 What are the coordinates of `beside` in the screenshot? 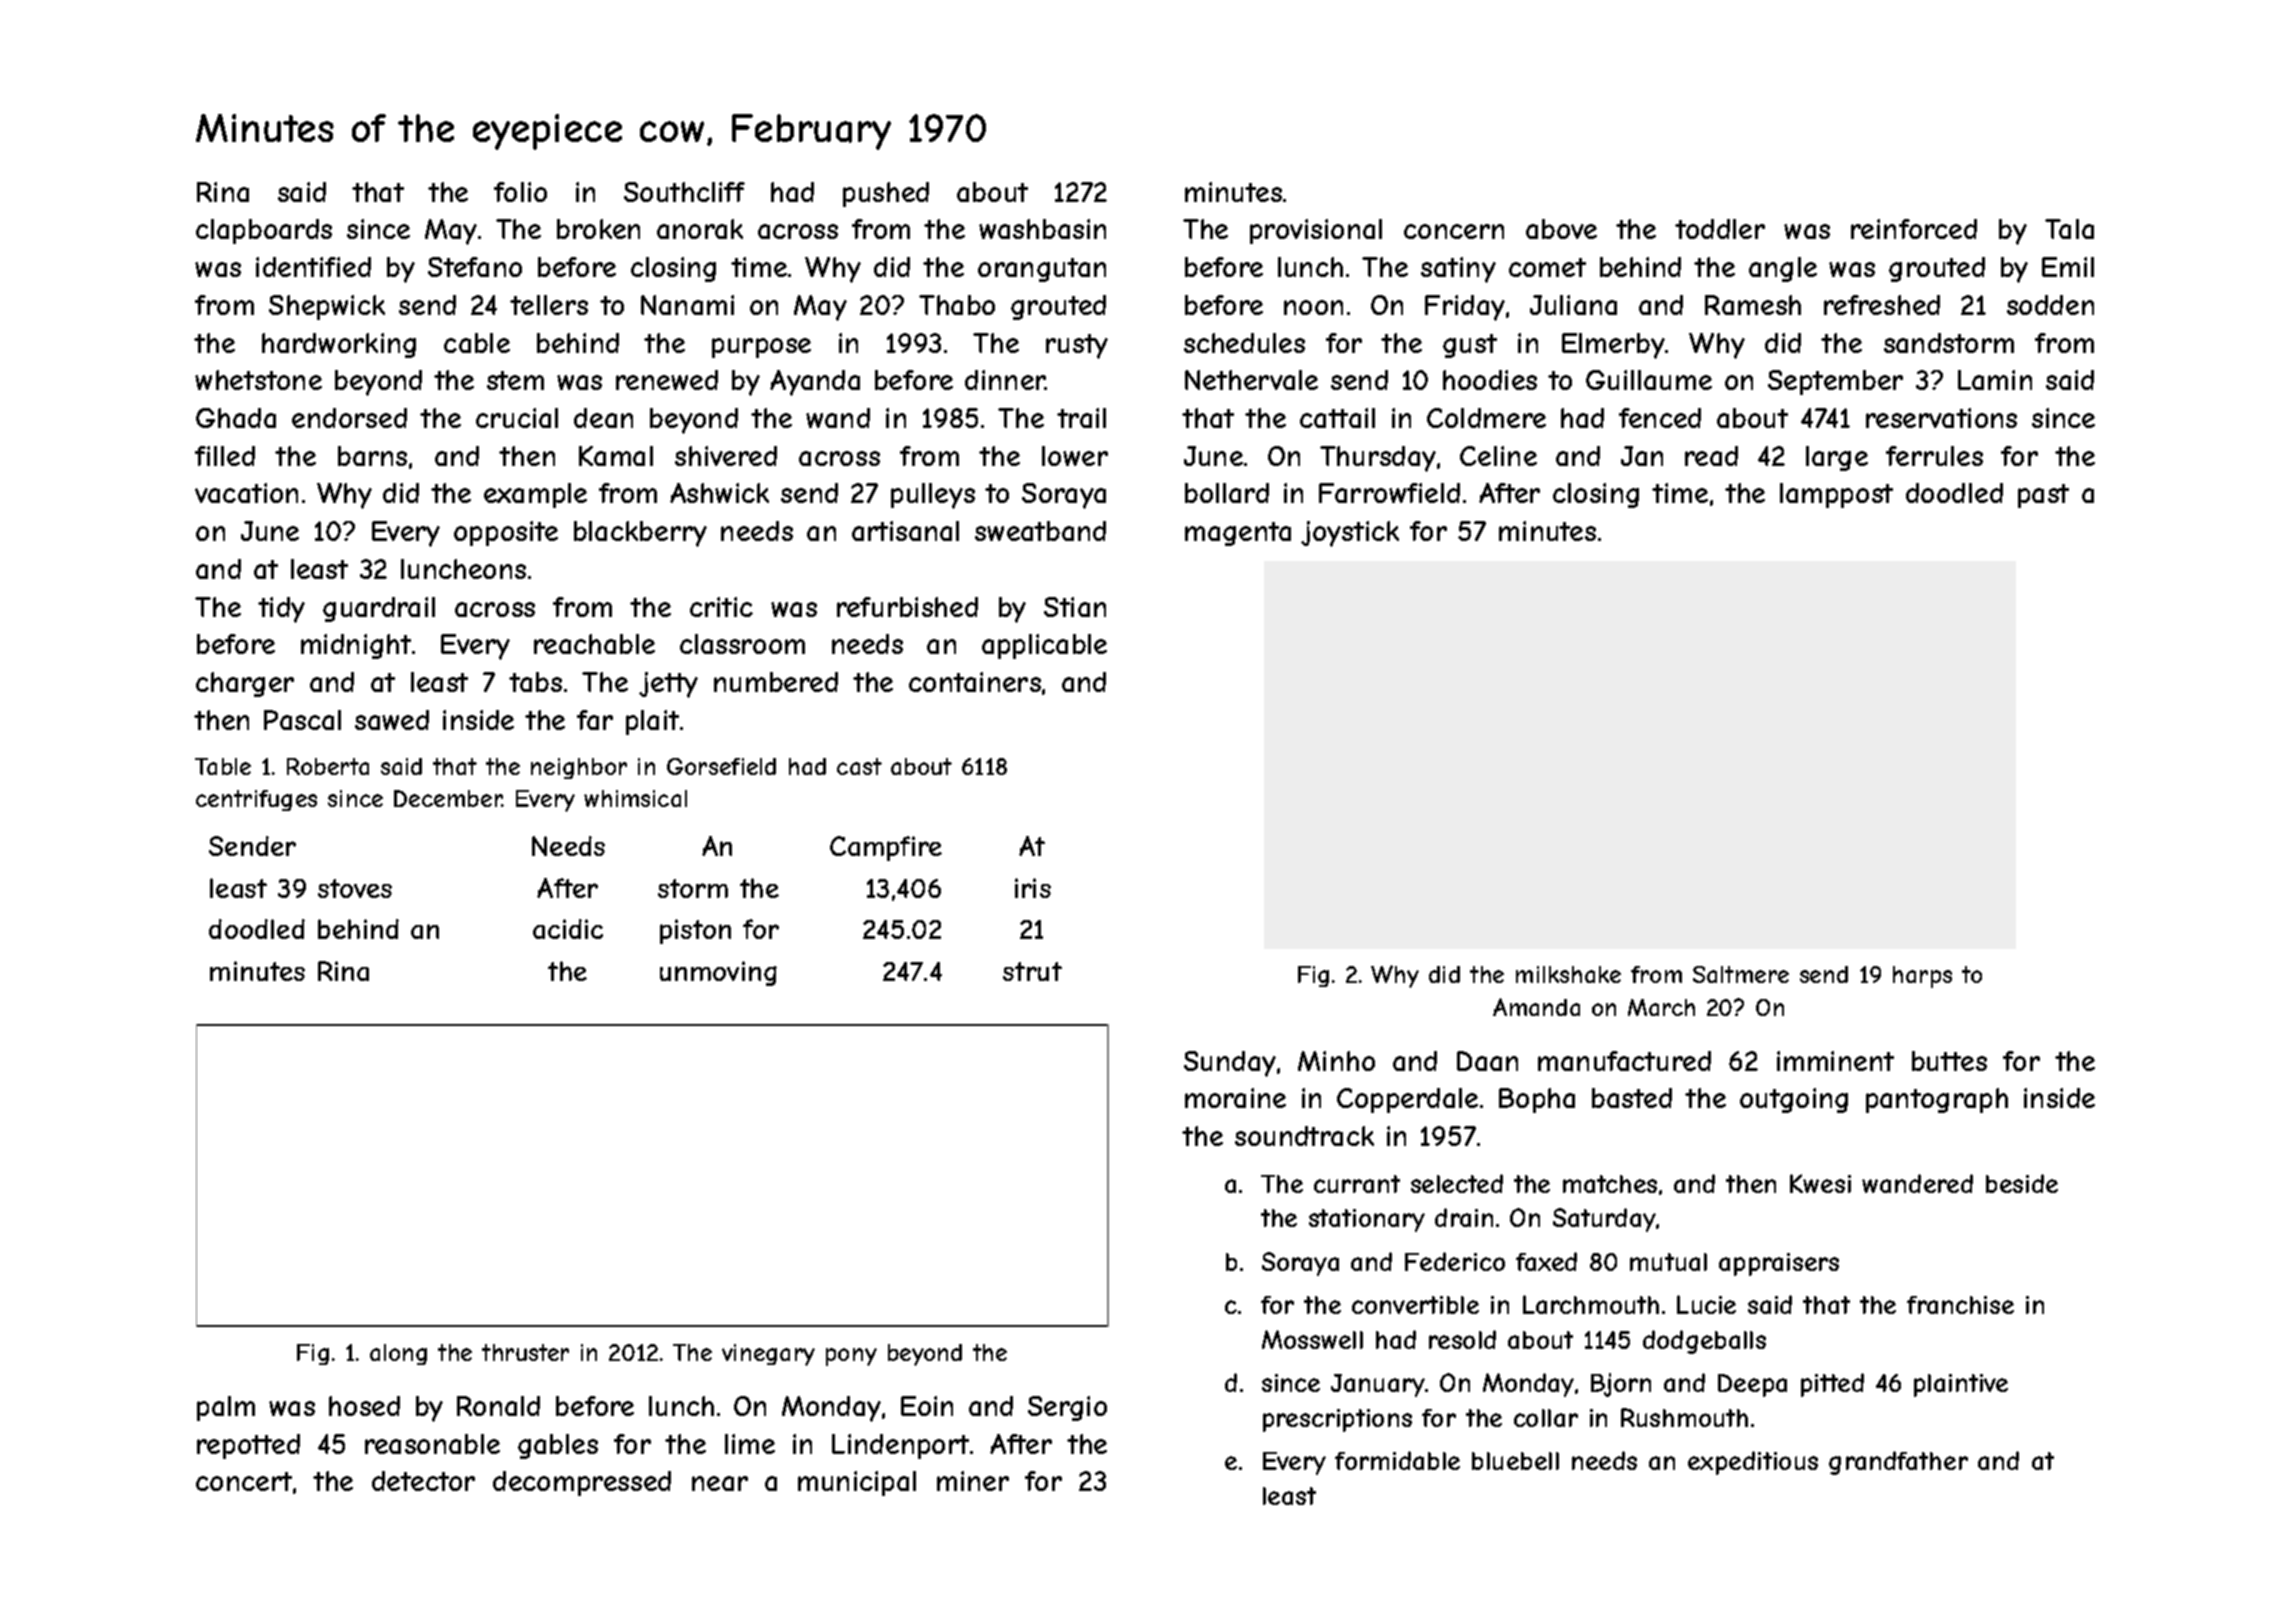 It's located at (2022, 1183).
